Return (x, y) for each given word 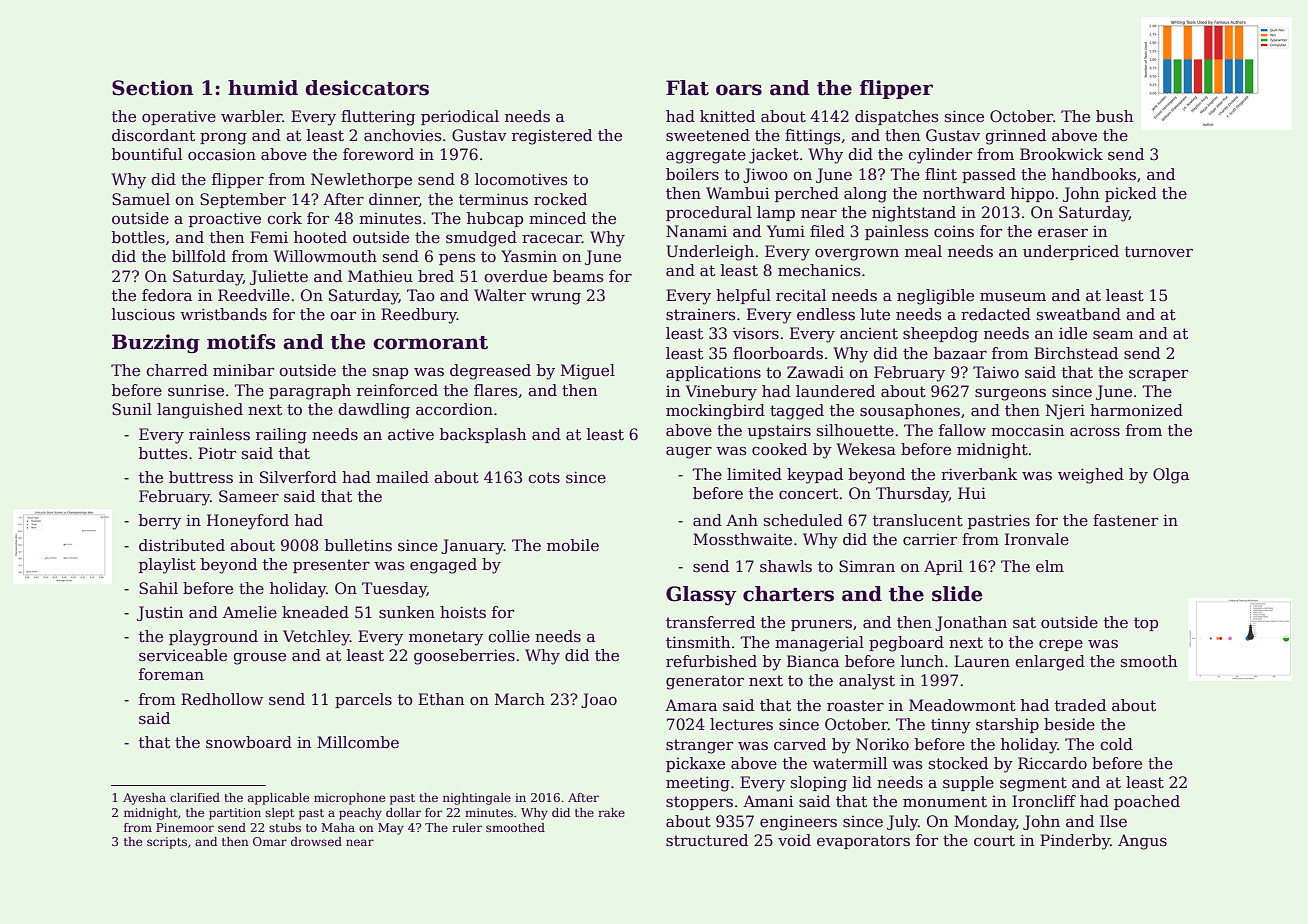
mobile (573, 545)
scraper (1158, 375)
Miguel (588, 372)
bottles (138, 237)
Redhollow (222, 699)
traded (1080, 705)
